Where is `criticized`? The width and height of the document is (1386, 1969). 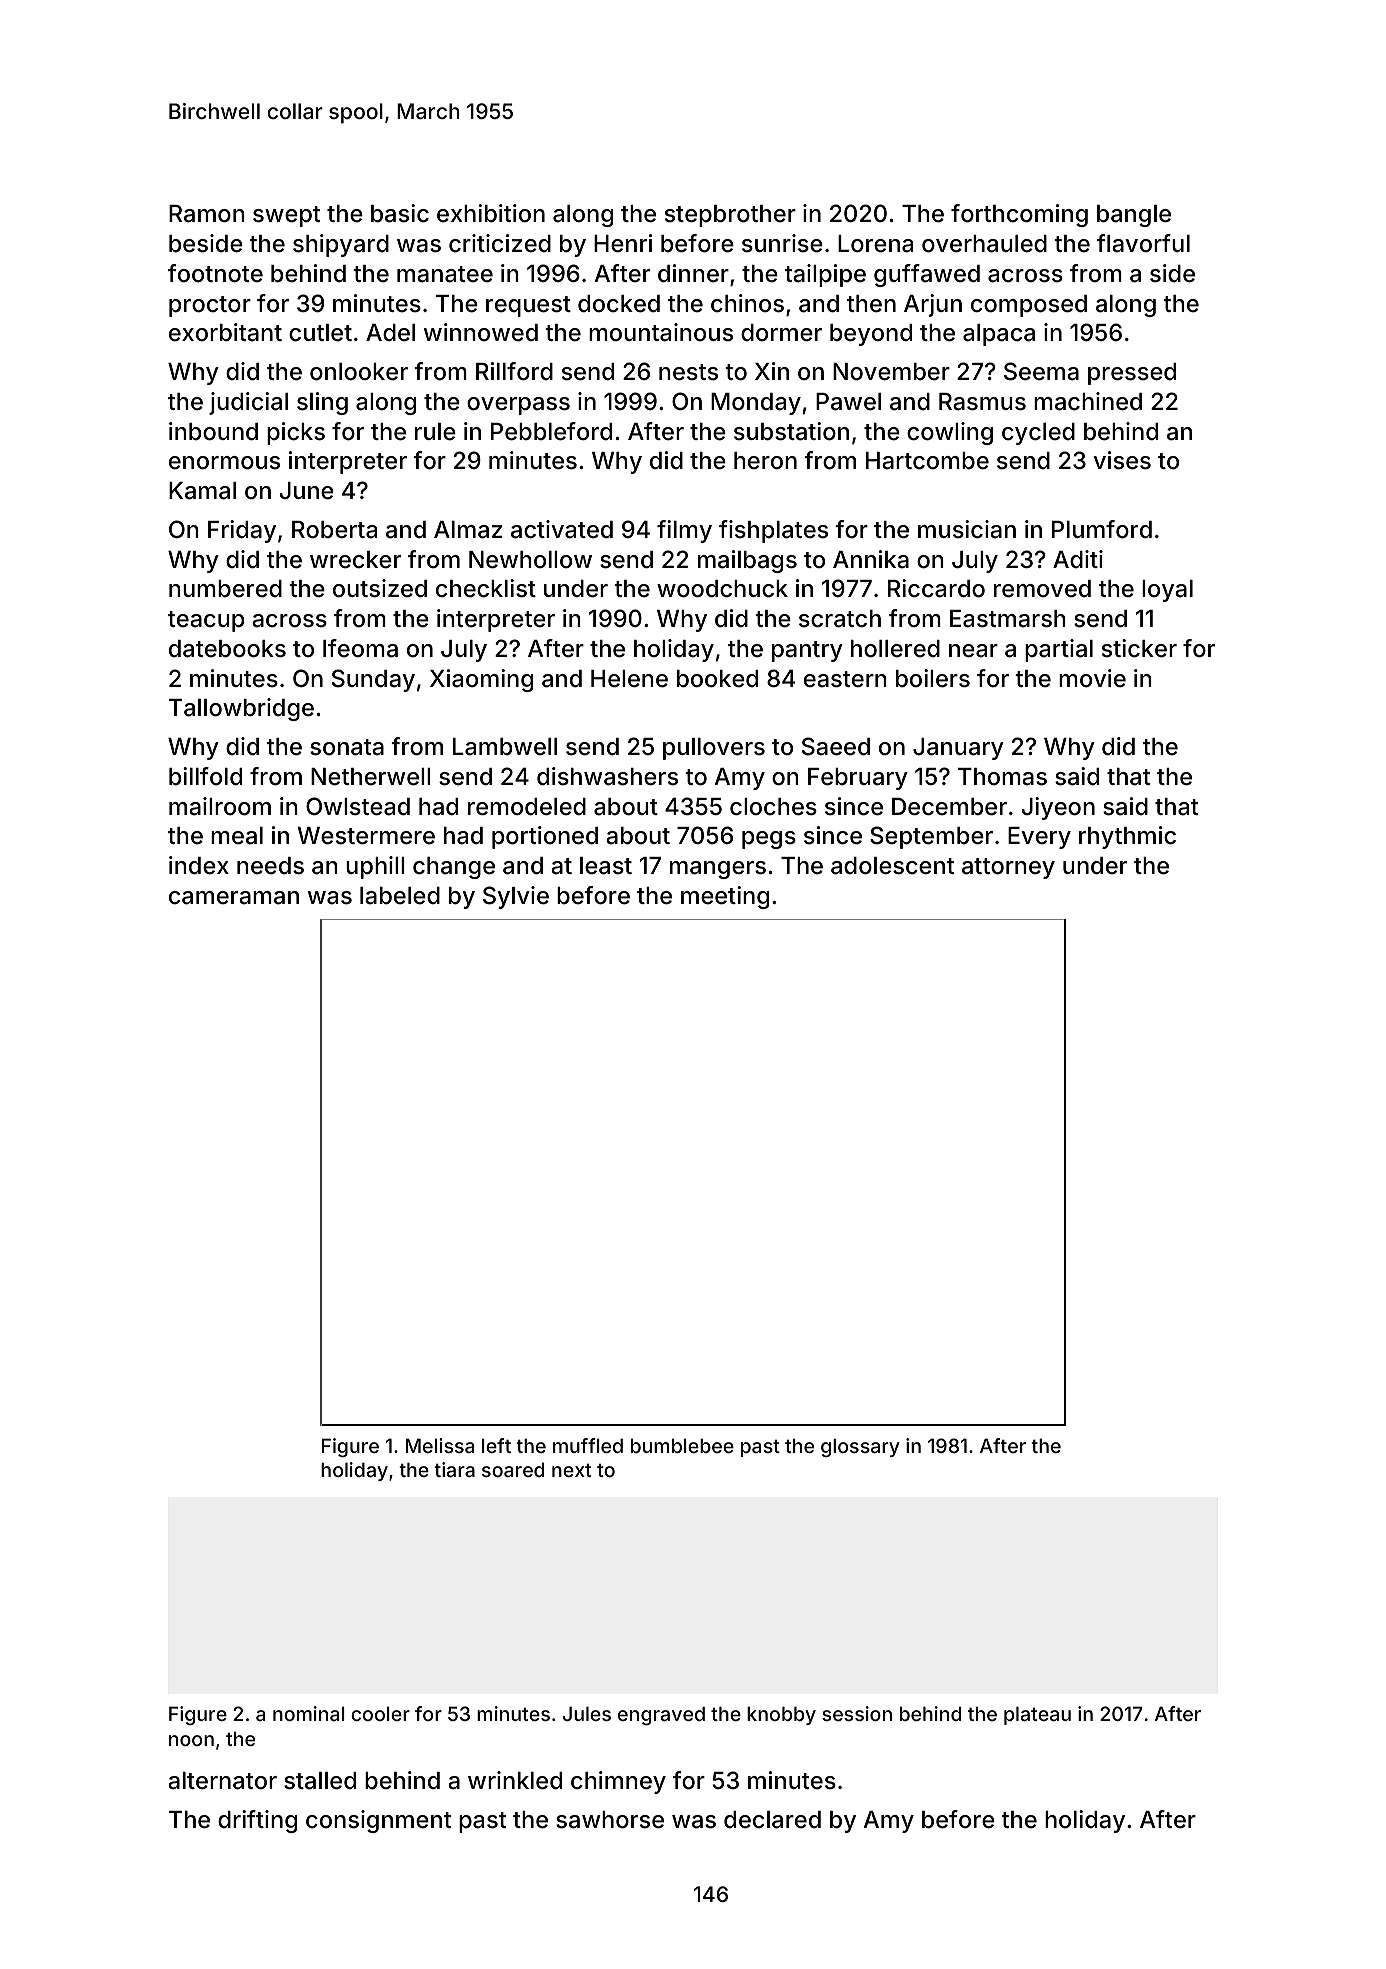 criticized is located at coordinates (500, 243).
